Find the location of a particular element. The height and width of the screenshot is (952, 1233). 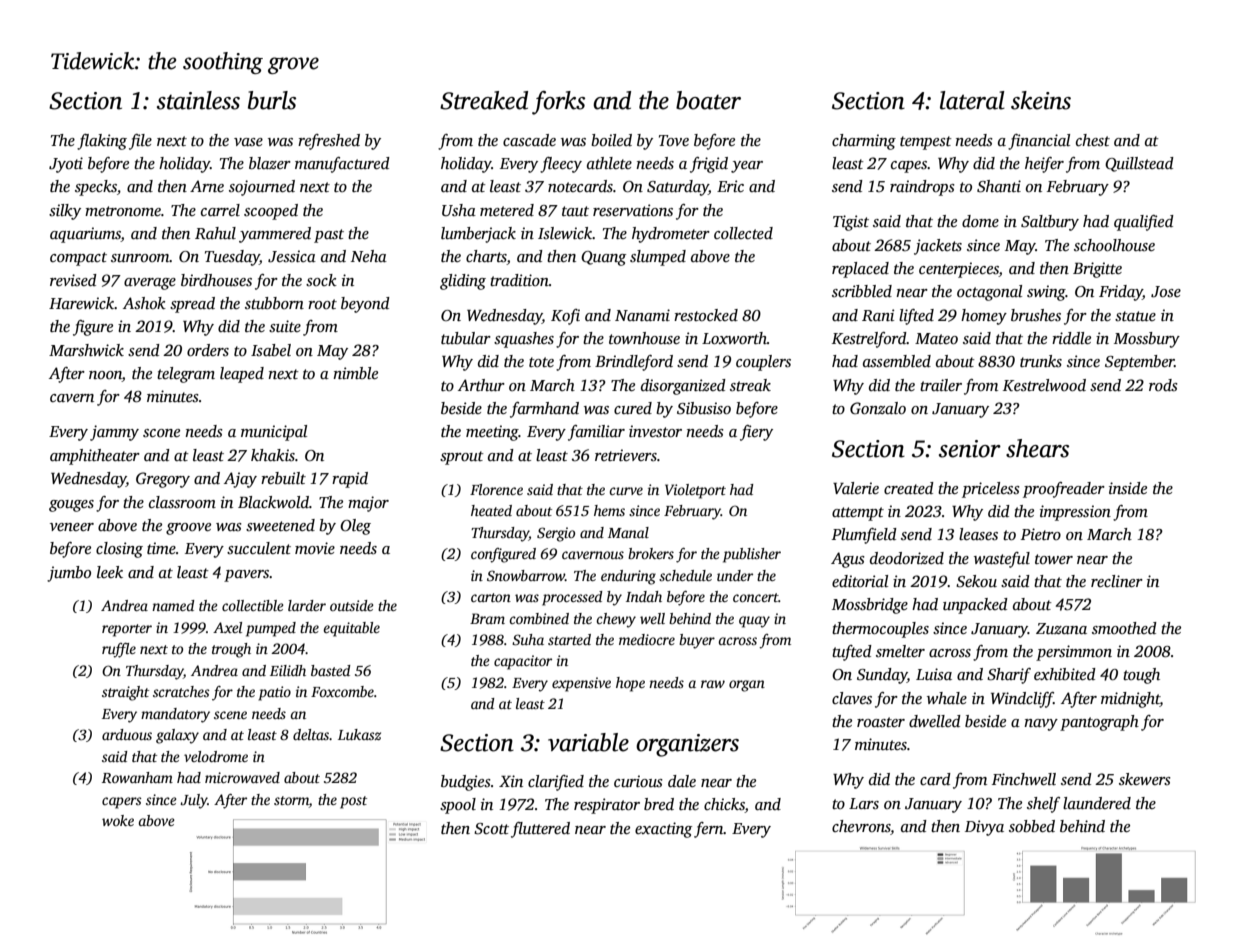

assembled is located at coordinates (897, 361).
